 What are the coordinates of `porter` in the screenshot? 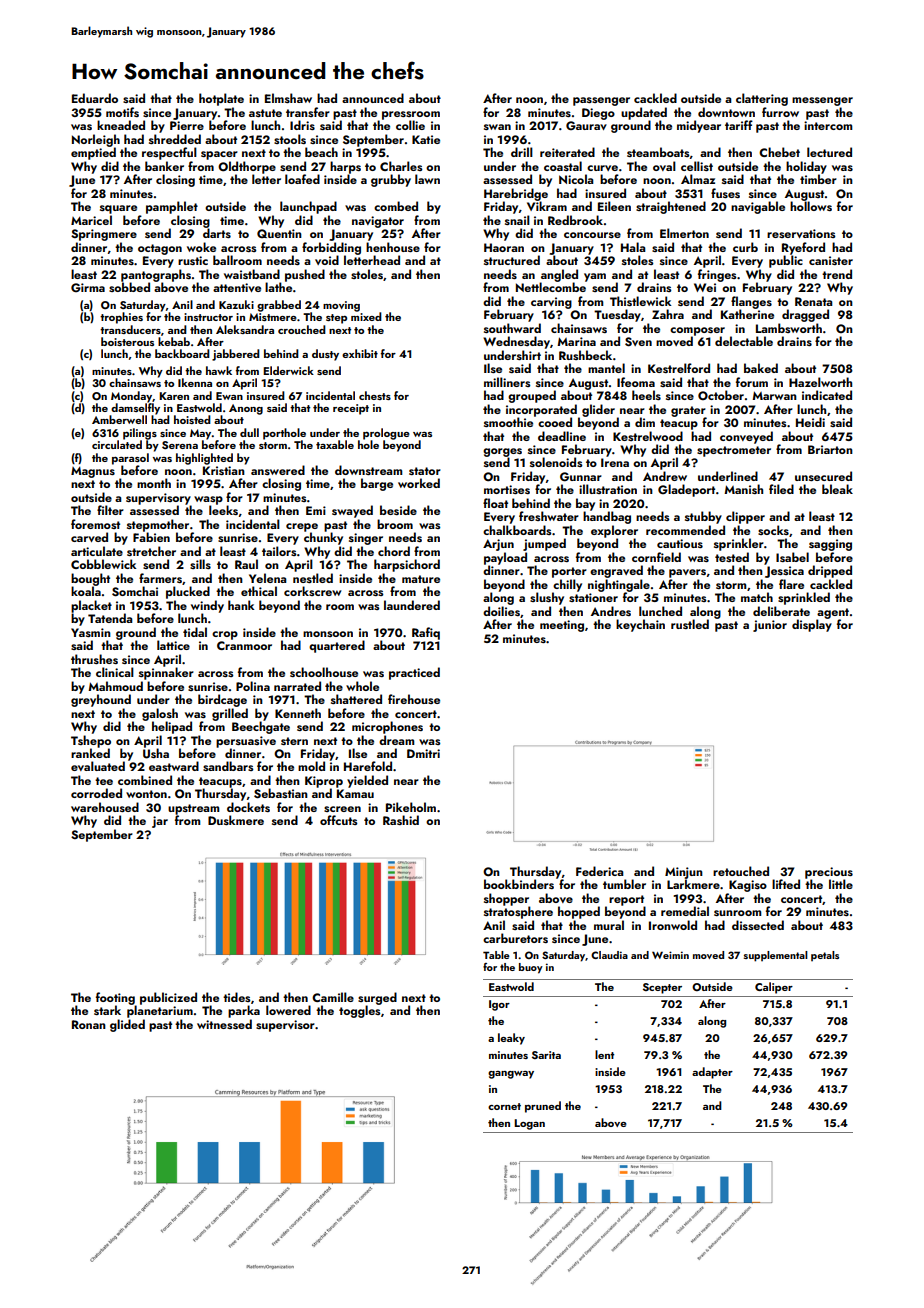 It's located at (569, 572).
